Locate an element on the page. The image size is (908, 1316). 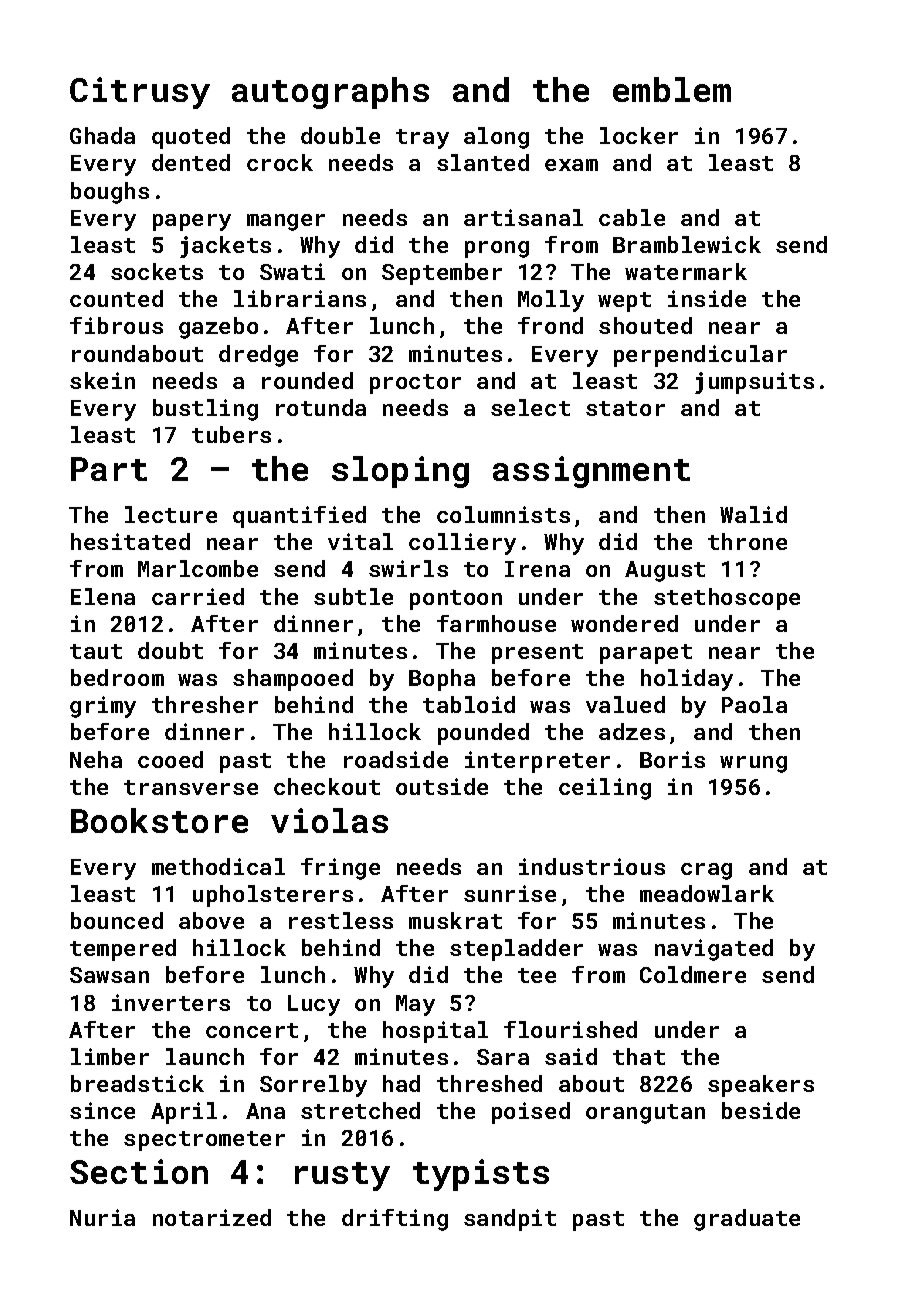
skein is located at coordinates (102, 380).
